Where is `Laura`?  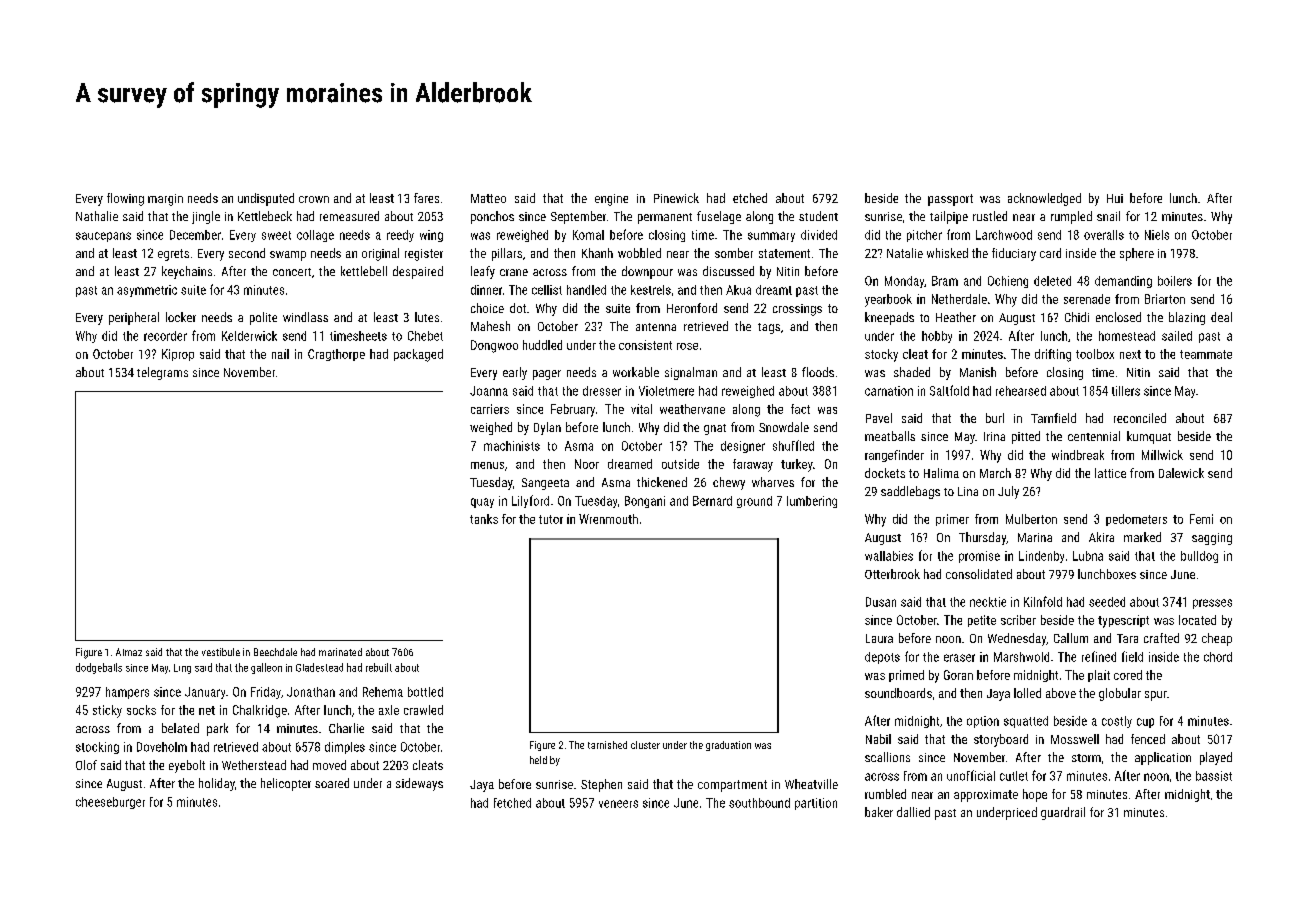
Laura is located at coordinates (879, 638).
